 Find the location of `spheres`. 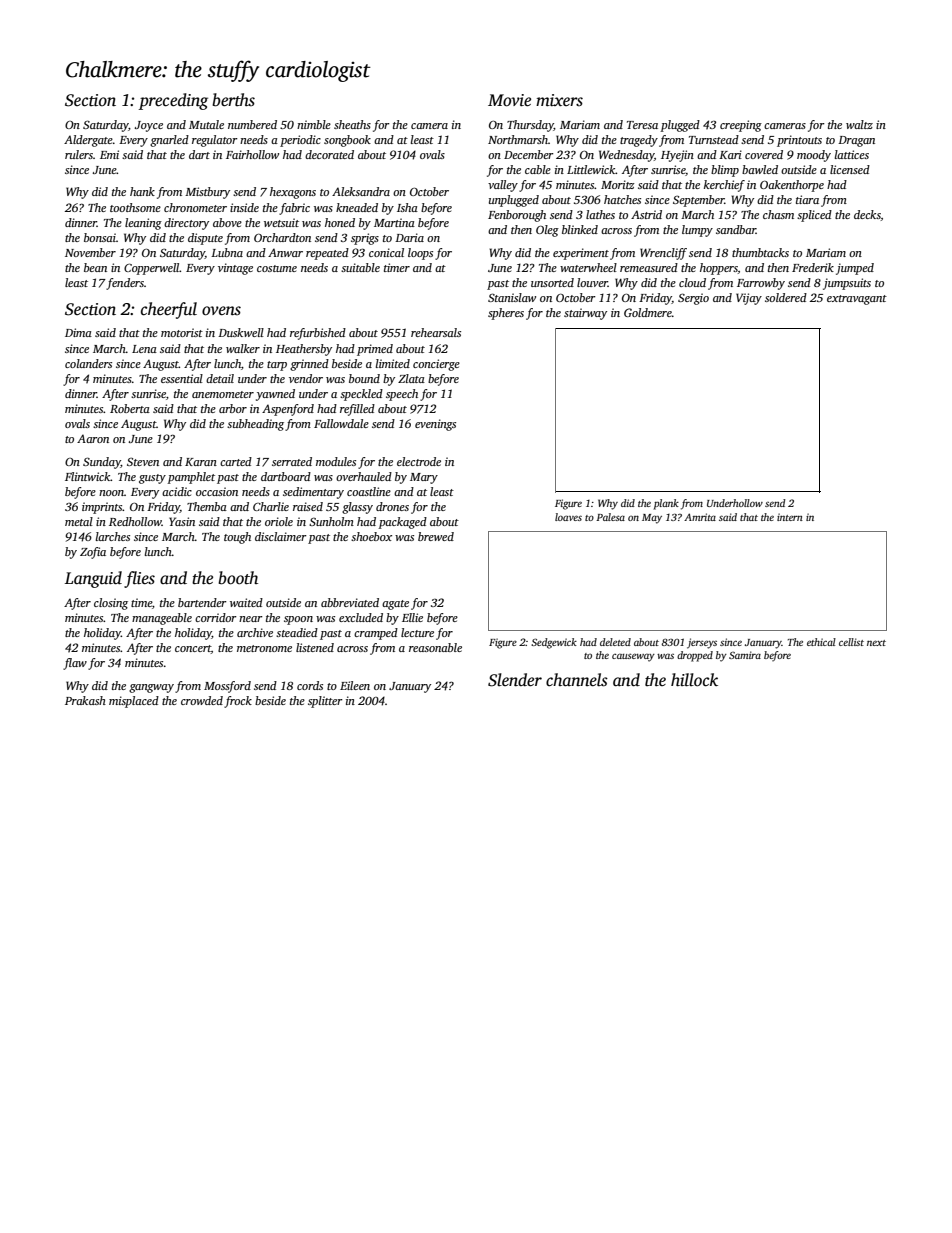

spheres is located at coordinates (506, 314).
